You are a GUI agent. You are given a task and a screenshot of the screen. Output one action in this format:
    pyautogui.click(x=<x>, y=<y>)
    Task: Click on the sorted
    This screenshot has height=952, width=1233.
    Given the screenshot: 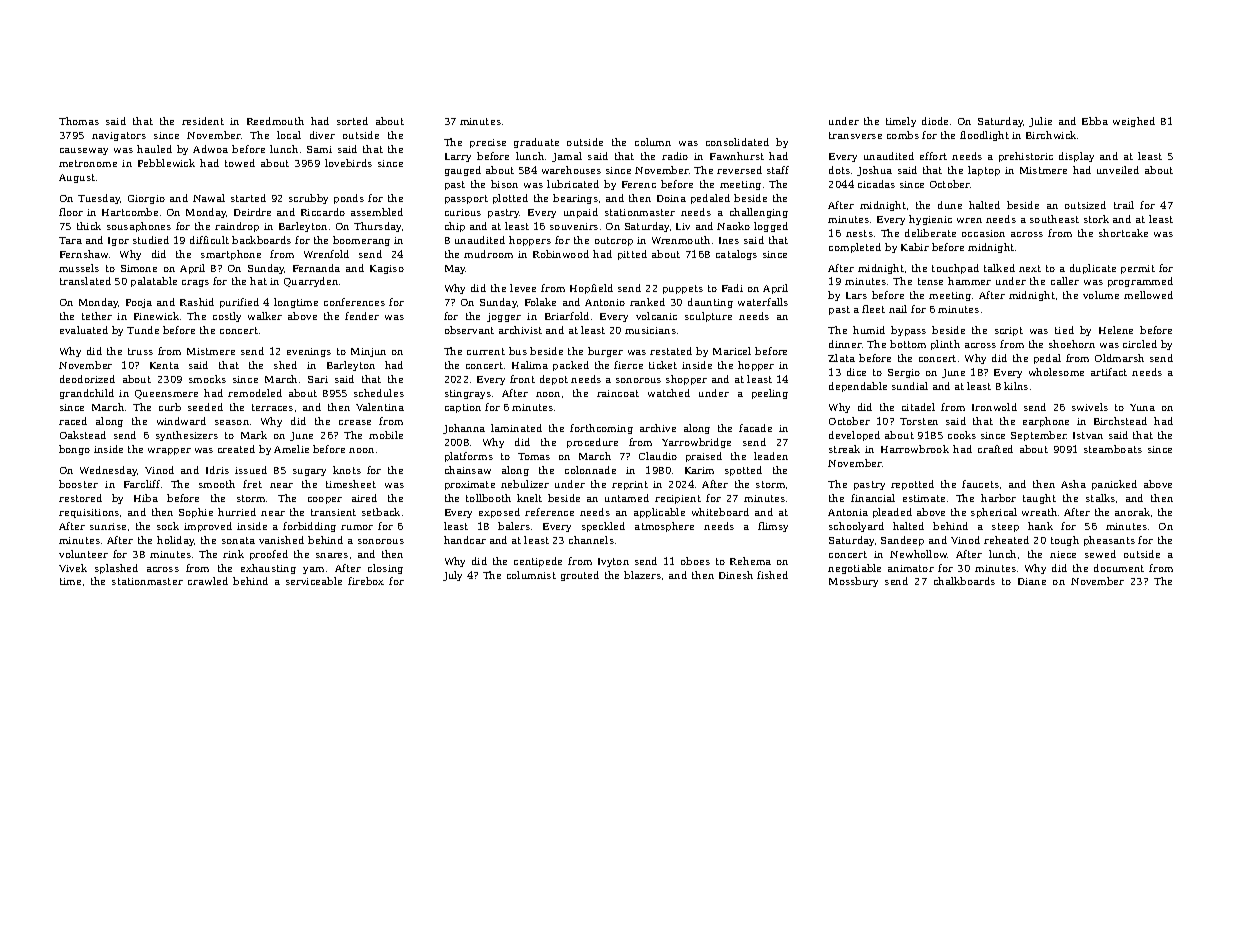 What is the action you would take?
    pyautogui.click(x=352, y=121)
